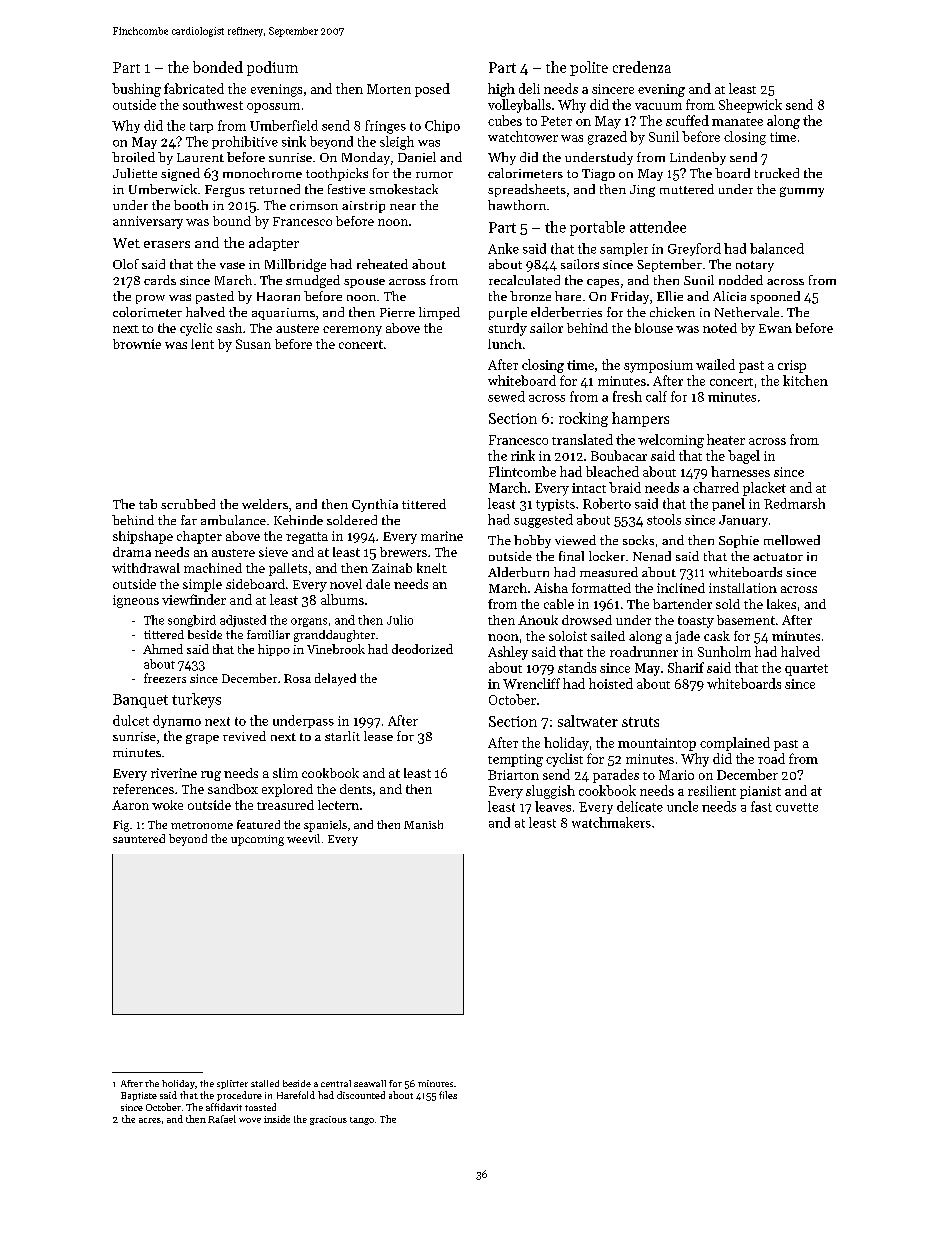 The height and width of the screenshot is (1233, 952). I want to click on credenza, so click(642, 67).
